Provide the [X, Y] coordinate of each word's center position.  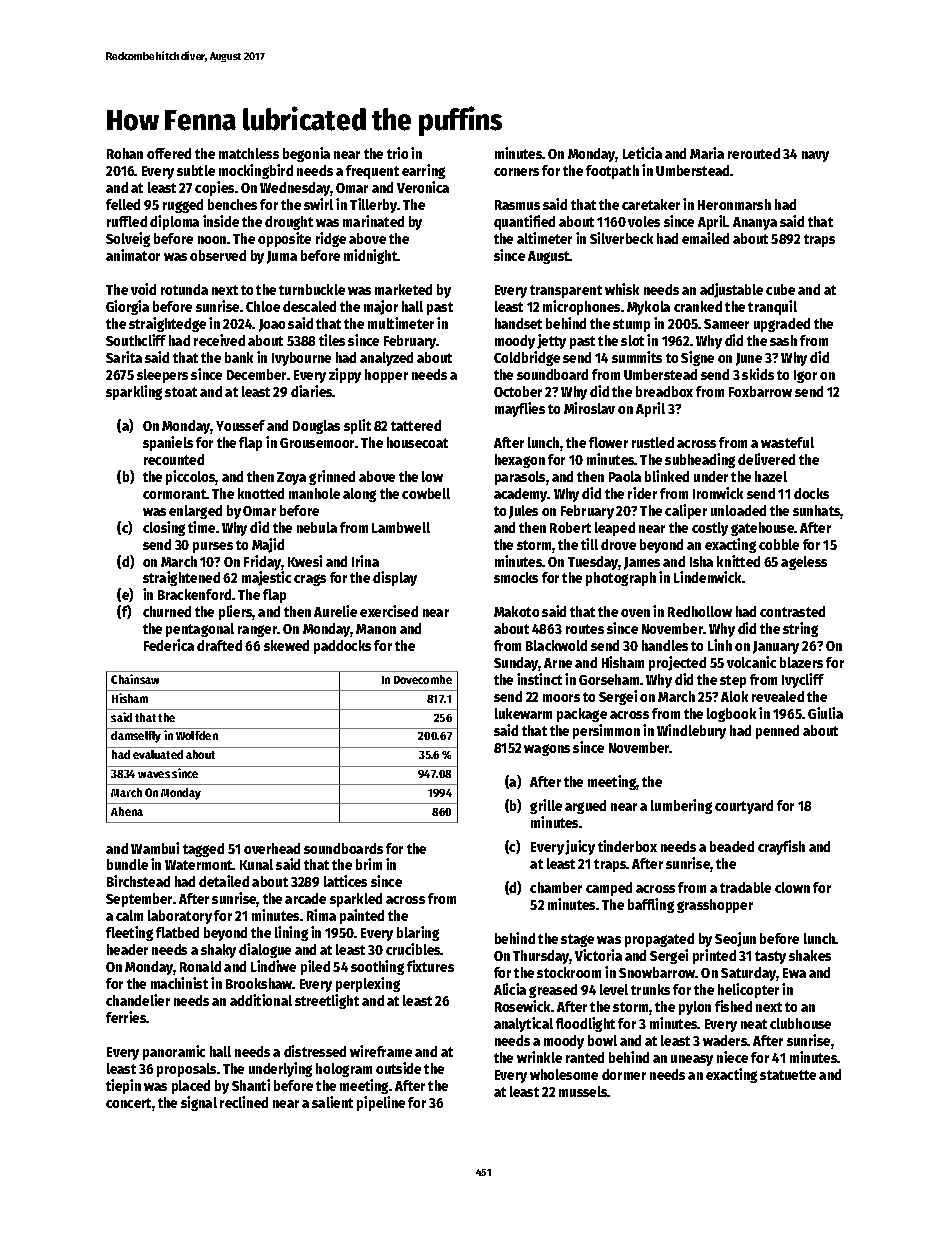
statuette [788, 1075]
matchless [249, 153]
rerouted [754, 153]
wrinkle [539, 1057]
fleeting [129, 933]
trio [397, 153]
